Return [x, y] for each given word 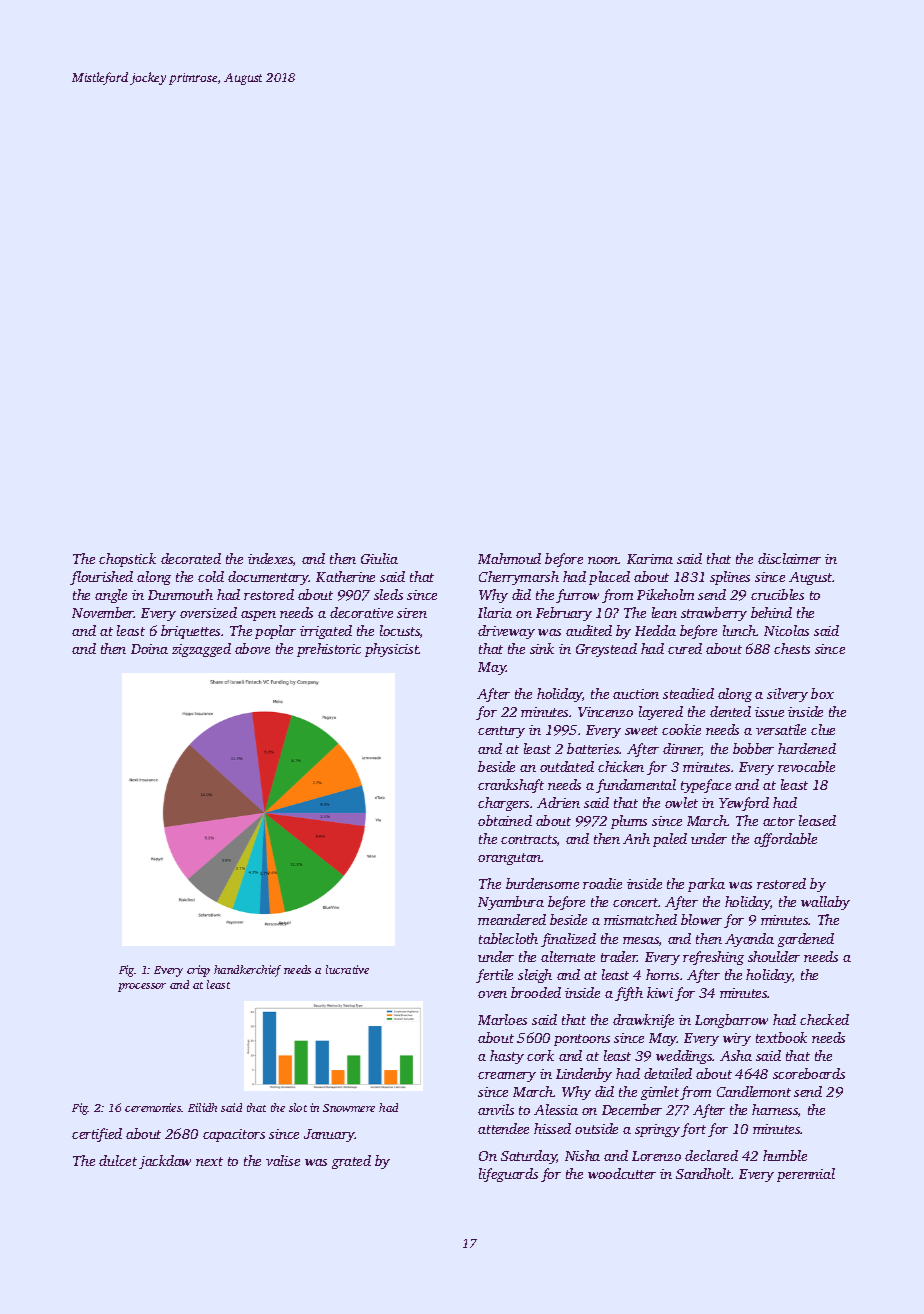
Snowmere [349, 1108]
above [252, 648]
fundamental [636, 786]
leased [817, 820]
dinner [682, 749]
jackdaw [165, 1162]
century [501, 732]
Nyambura [511, 903]
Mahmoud [509, 558]
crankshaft [511, 786]
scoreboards [809, 1073]
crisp [198, 971]
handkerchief [247, 971]
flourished [101, 578]
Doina [149, 649]
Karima [650, 559]
